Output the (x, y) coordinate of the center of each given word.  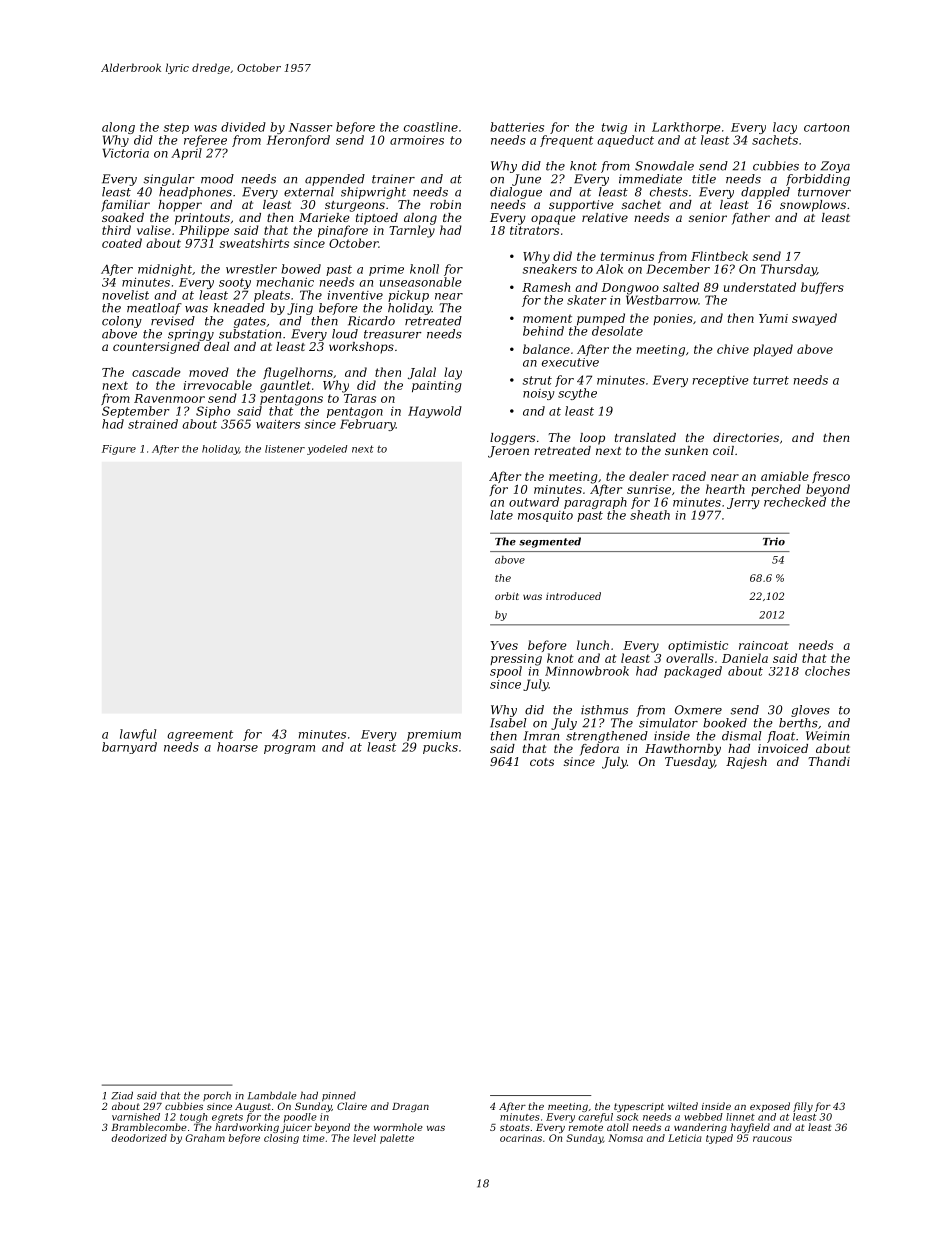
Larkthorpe (686, 128)
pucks (440, 748)
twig (614, 128)
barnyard (129, 748)
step (176, 128)
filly (803, 1107)
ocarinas (521, 1138)
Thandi (829, 761)
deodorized (139, 1138)
